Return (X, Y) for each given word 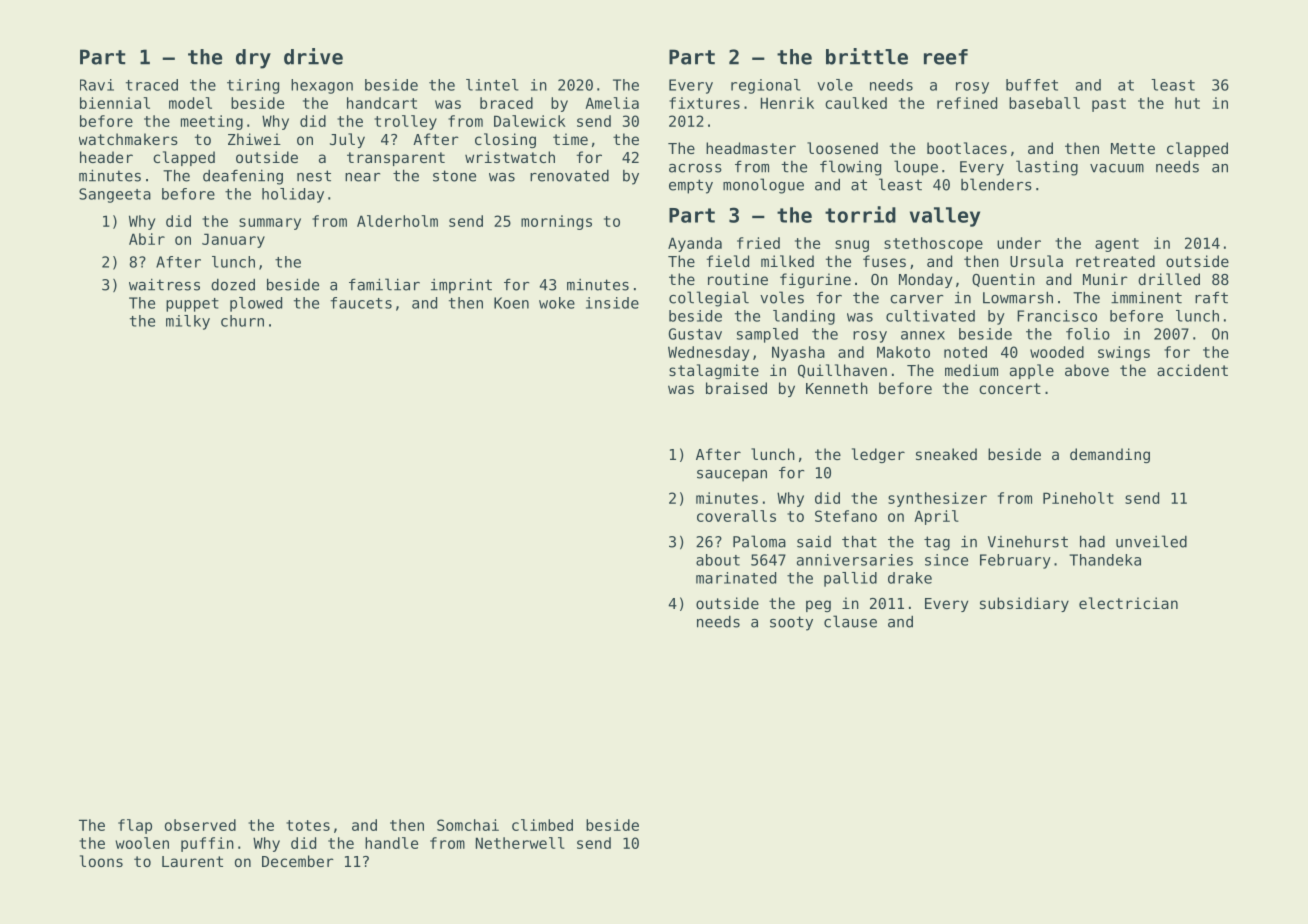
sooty (791, 623)
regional (766, 86)
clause (850, 621)
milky (188, 322)
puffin (207, 844)
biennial (115, 103)
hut (1187, 103)
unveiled (1151, 541)
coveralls (736, 516)
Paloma (759, 541)
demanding (1110, 455)
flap (135, 826)
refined (967, 103)
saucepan (732, 476)
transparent (396, 159)
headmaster (751, 148)
